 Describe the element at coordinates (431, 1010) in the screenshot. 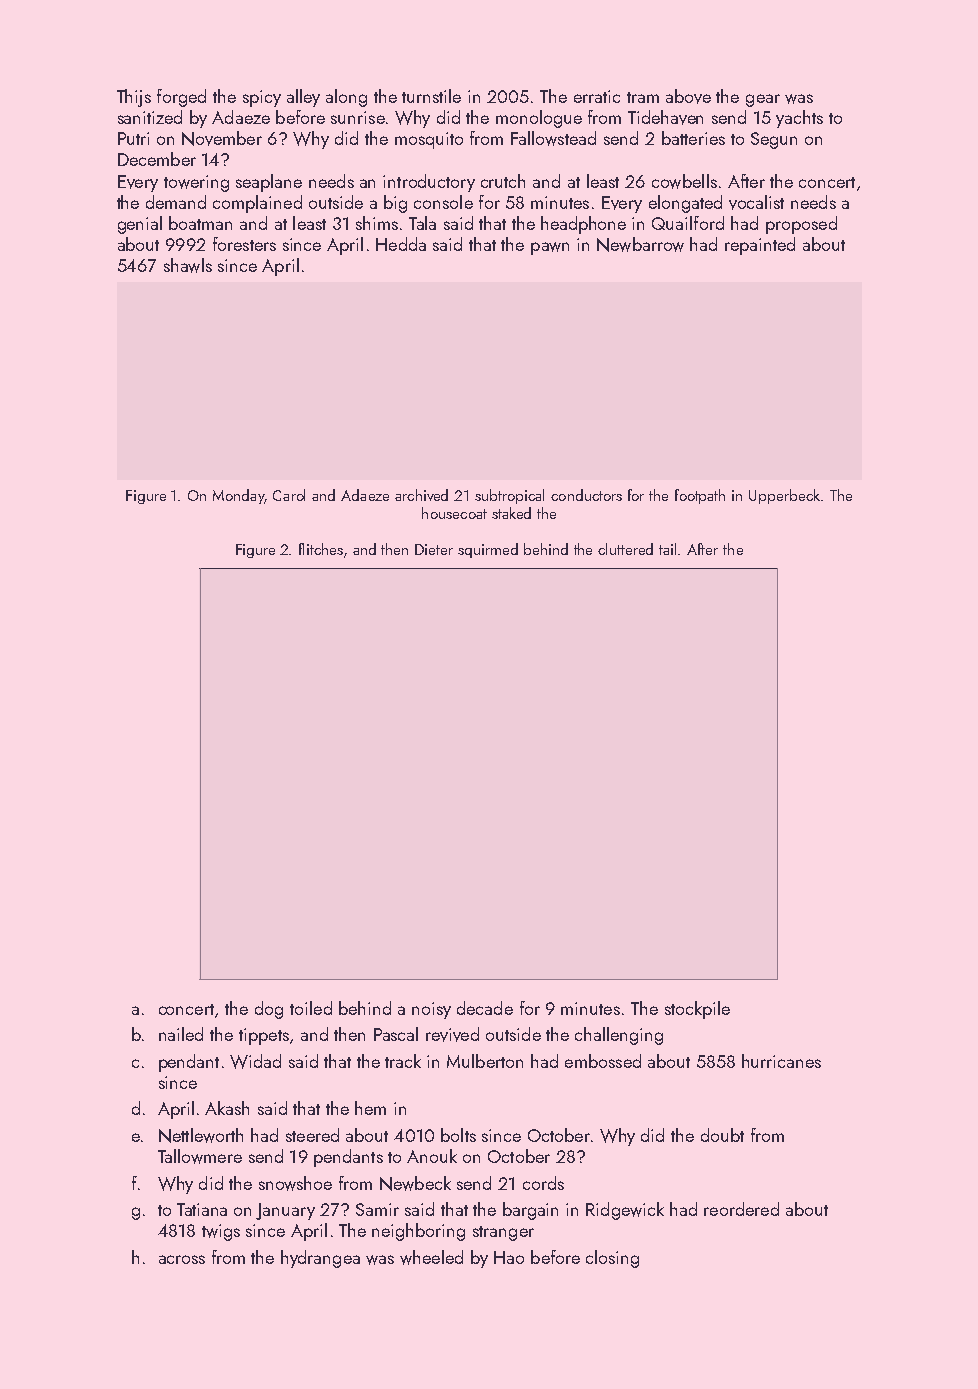

I see `noisy` at that location.
